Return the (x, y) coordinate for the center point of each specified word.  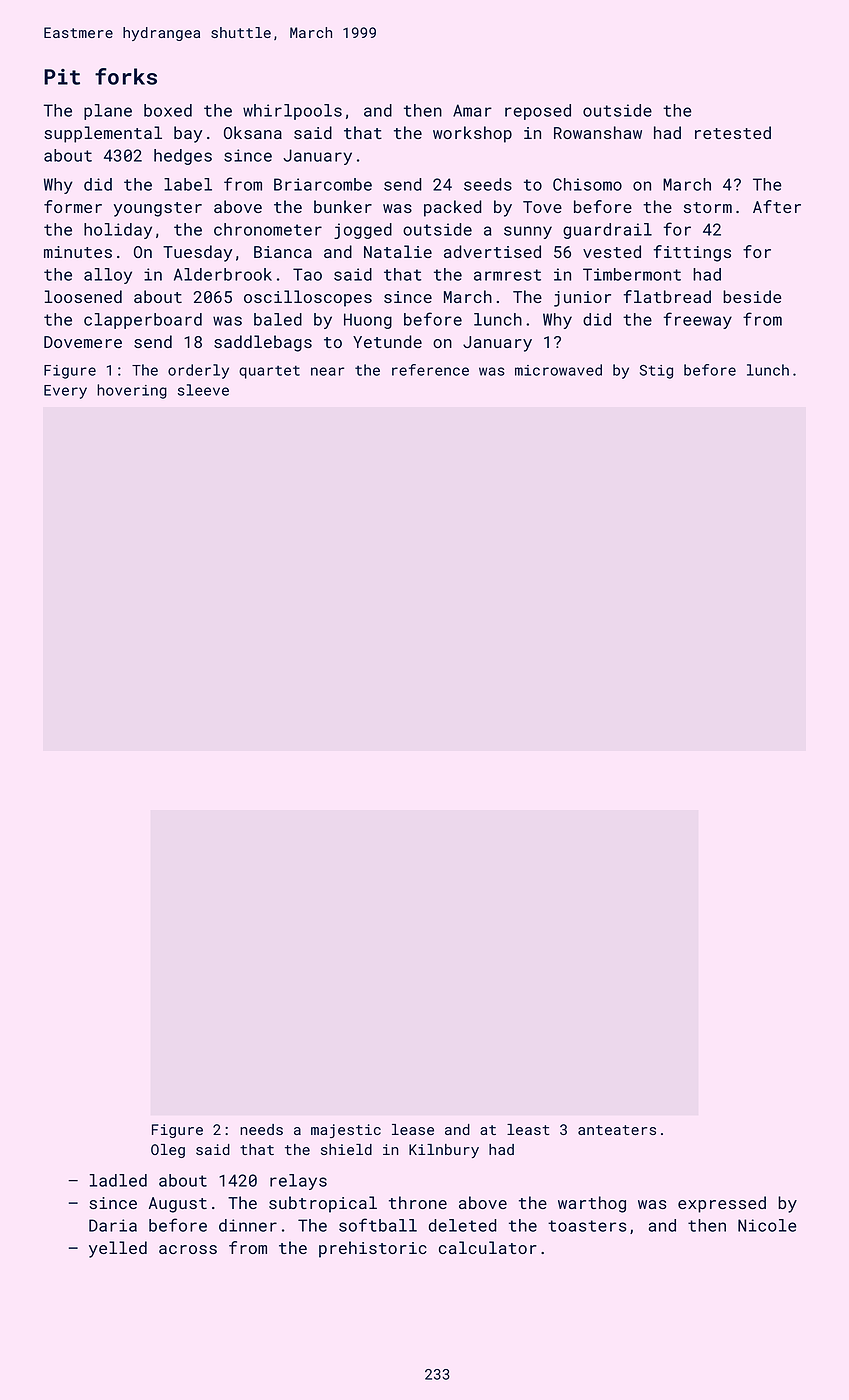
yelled (118, 1249)
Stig (656, 372)
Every (65, 392)
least (528, 1129)
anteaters (617, 1130)
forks (126, 76)
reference (430, 370)
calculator (488, 1247)
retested (733, 132)
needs (261, 1129)
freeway (697, 320)
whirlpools (292, 112)
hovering (132, 391)
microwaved (558, 370)
